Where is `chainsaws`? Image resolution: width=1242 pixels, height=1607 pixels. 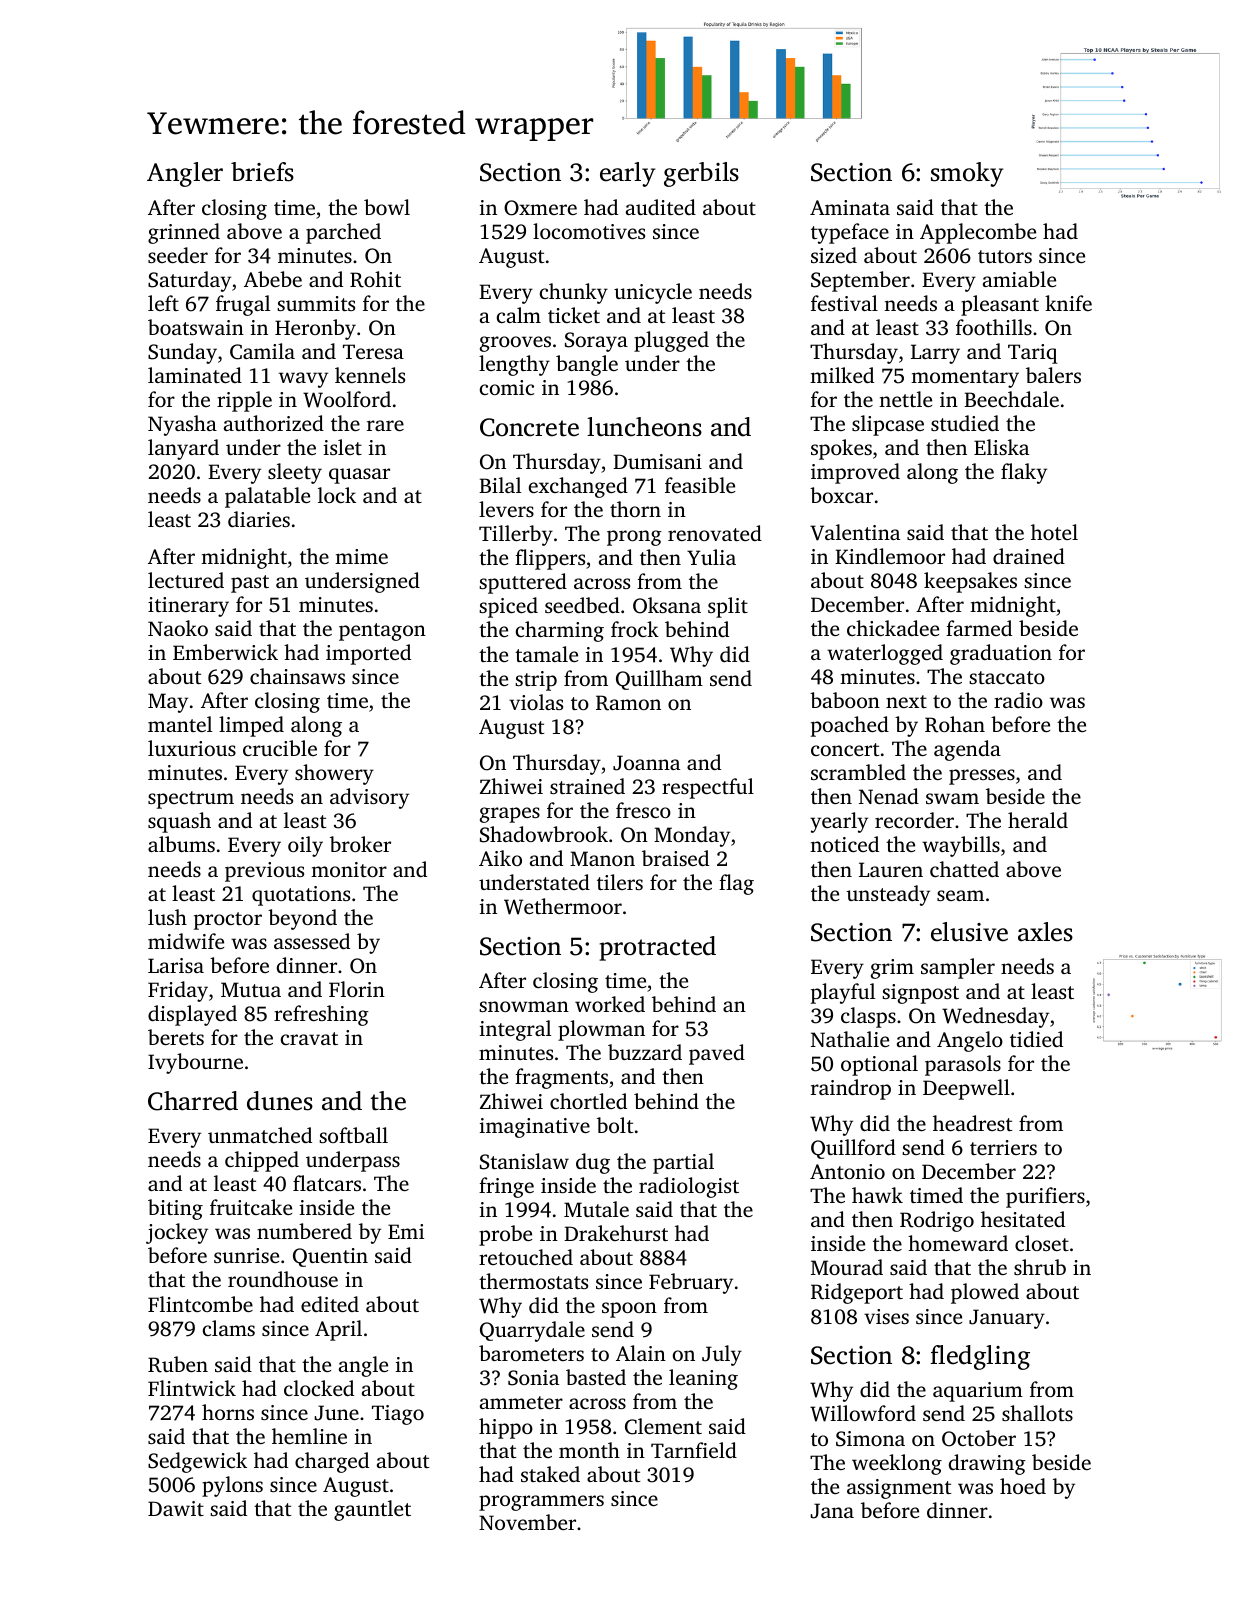 chainsaws is located at coordinates (297, 676).
